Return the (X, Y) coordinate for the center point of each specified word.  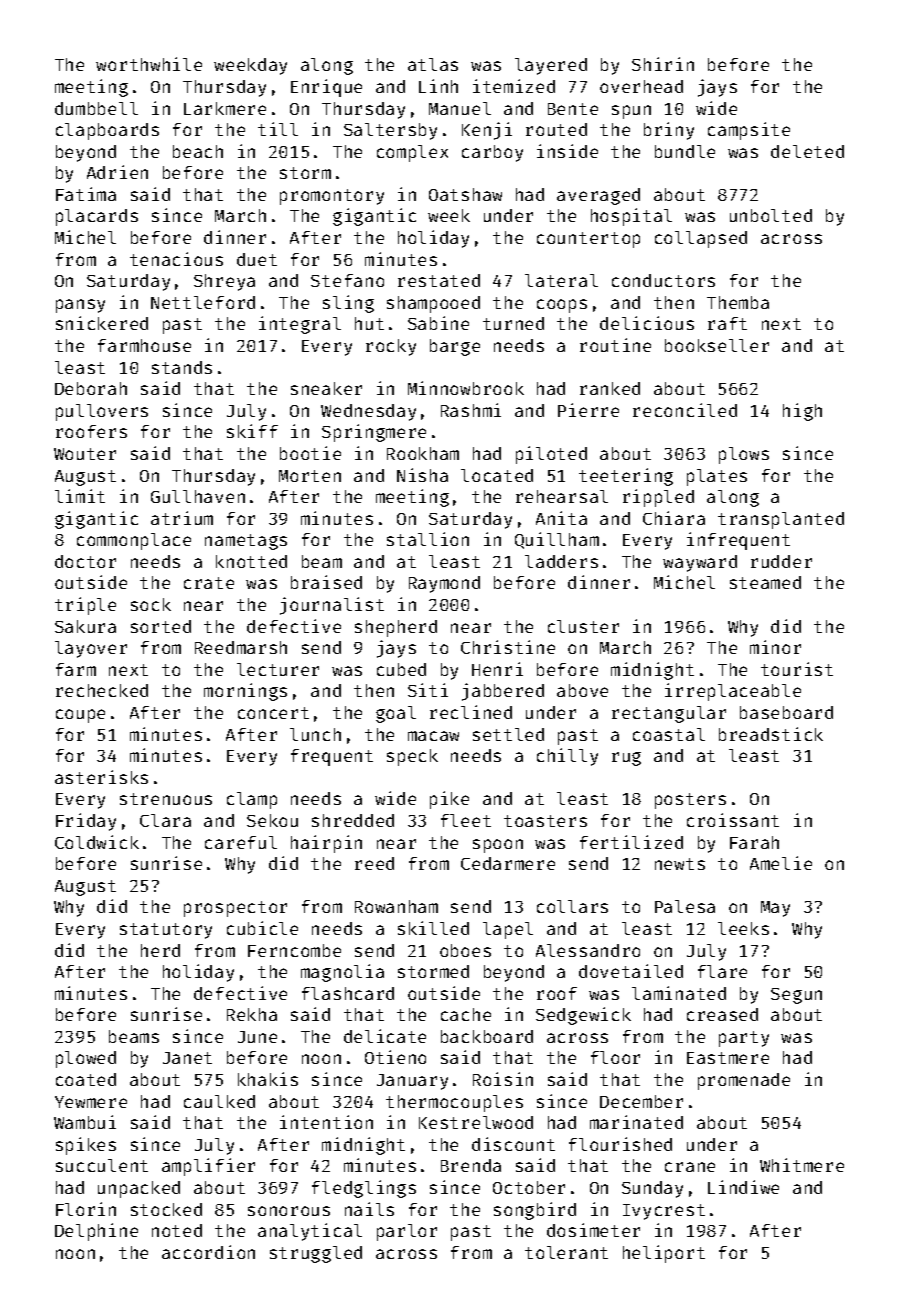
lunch (315, 734)
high (802, 412)
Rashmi (471, 410)
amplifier (208, 1167)
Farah (754, 842)
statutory (166, 931)
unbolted (771, 215)
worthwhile (149, 64)
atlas (433, 64)
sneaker (326, 388)
